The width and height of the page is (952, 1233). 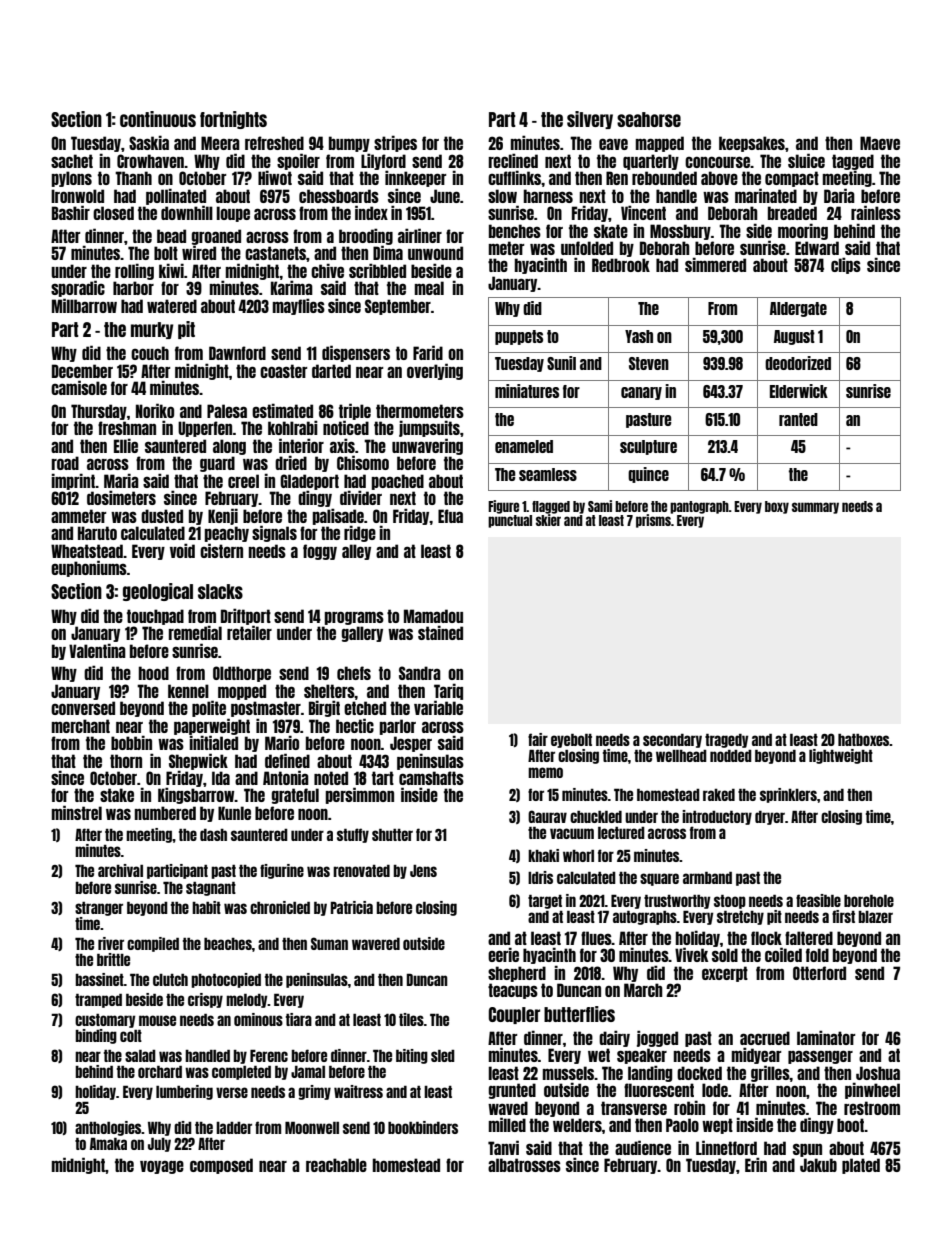 What do you see at coordinates (205, 429) in the page?
I see `Upperfen` at bounding box center [205, 429].
